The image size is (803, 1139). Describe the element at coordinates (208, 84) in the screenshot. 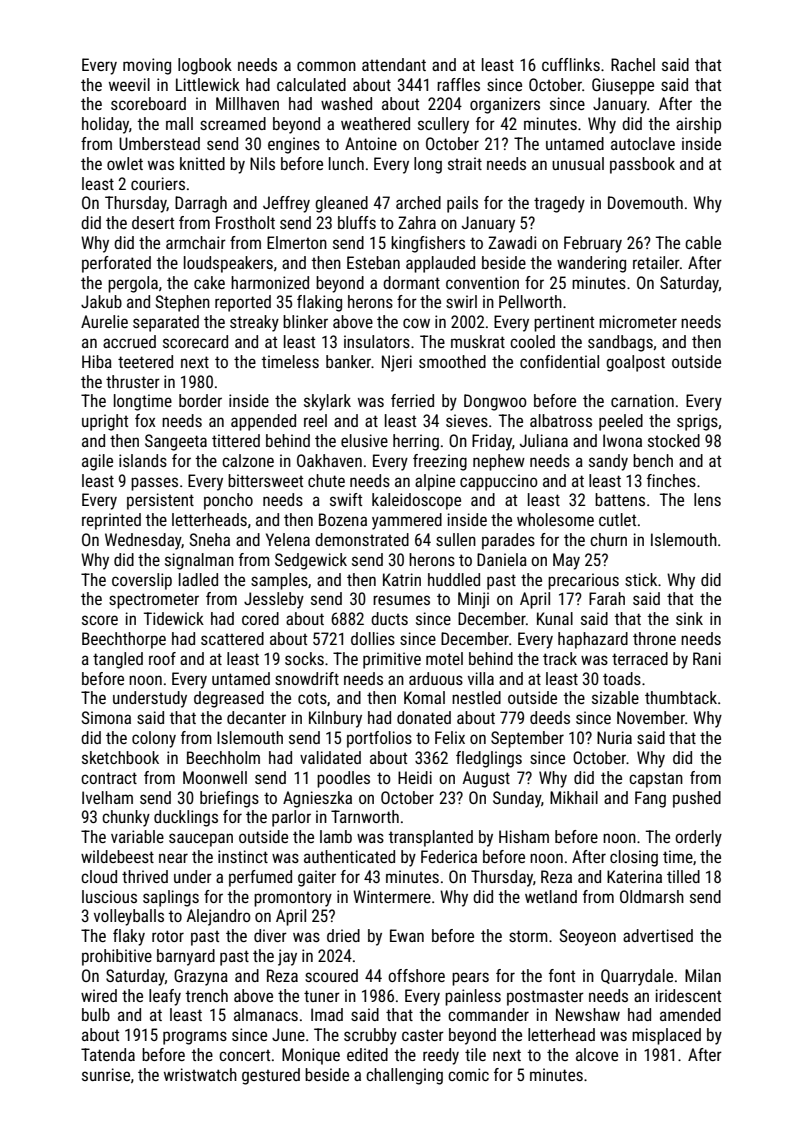

I see `Littlewick` at that location.
